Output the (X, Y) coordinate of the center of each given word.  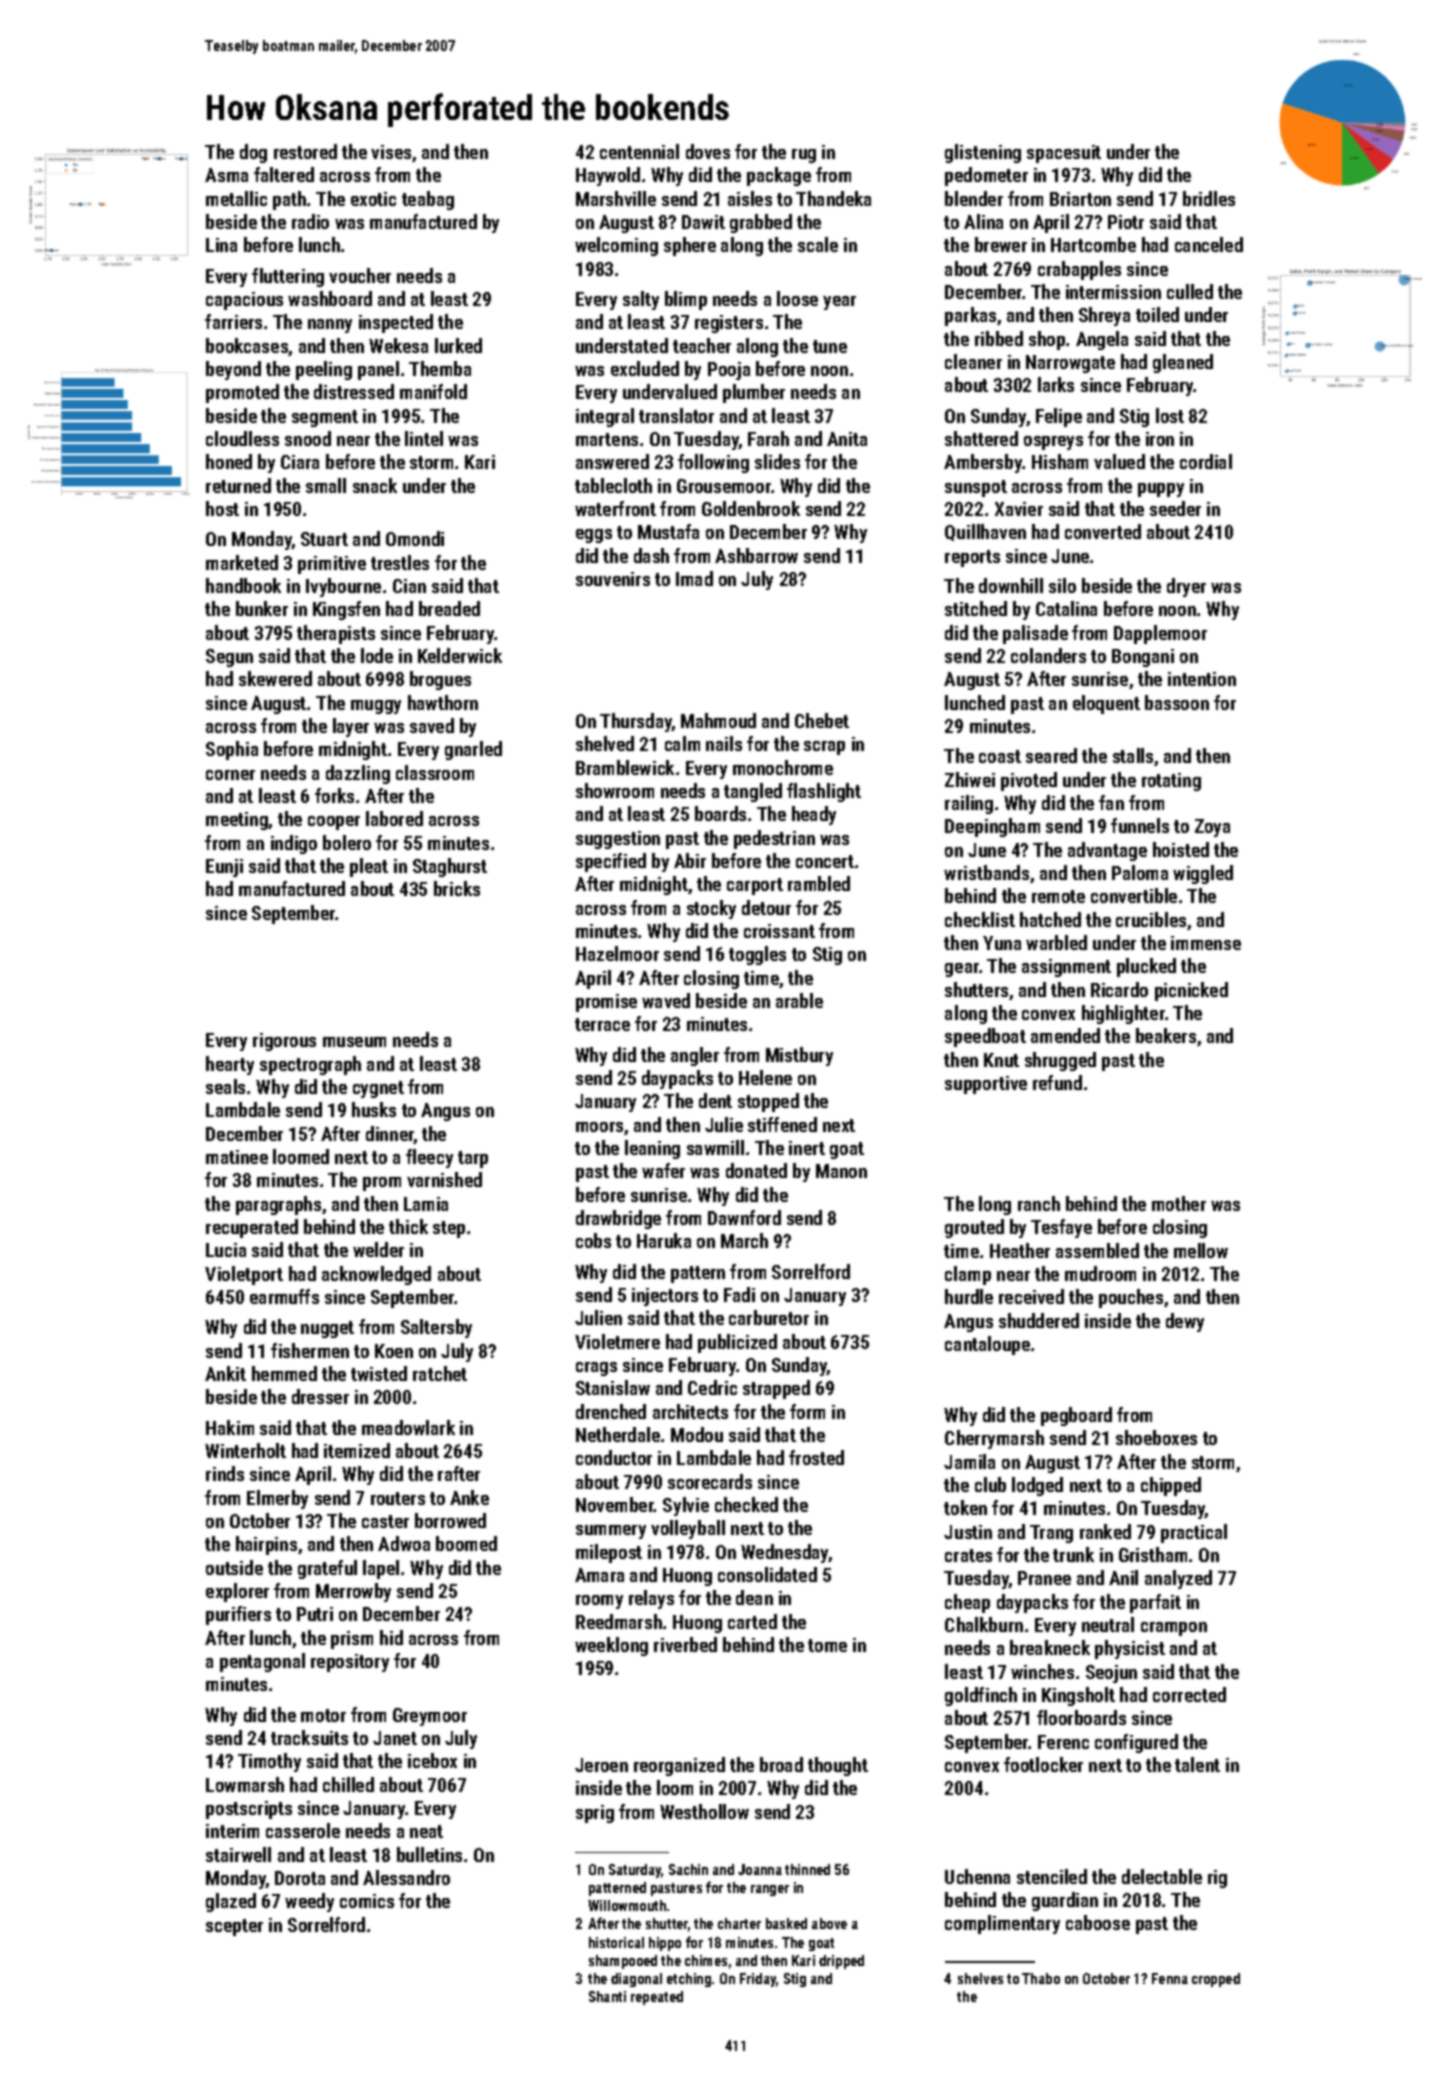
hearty (230, 1065)
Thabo (1041, 1978)
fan (1111, 802)
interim (232, 1831)
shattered (981, 438)
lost (1170, 415)
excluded (645, 368)
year (839, 303)
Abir (690, 860)
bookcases (247, 347)
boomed (466, 1543)
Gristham (1153, 1554)
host (222, 508)
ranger (770, 1890)
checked (746, 1504)
